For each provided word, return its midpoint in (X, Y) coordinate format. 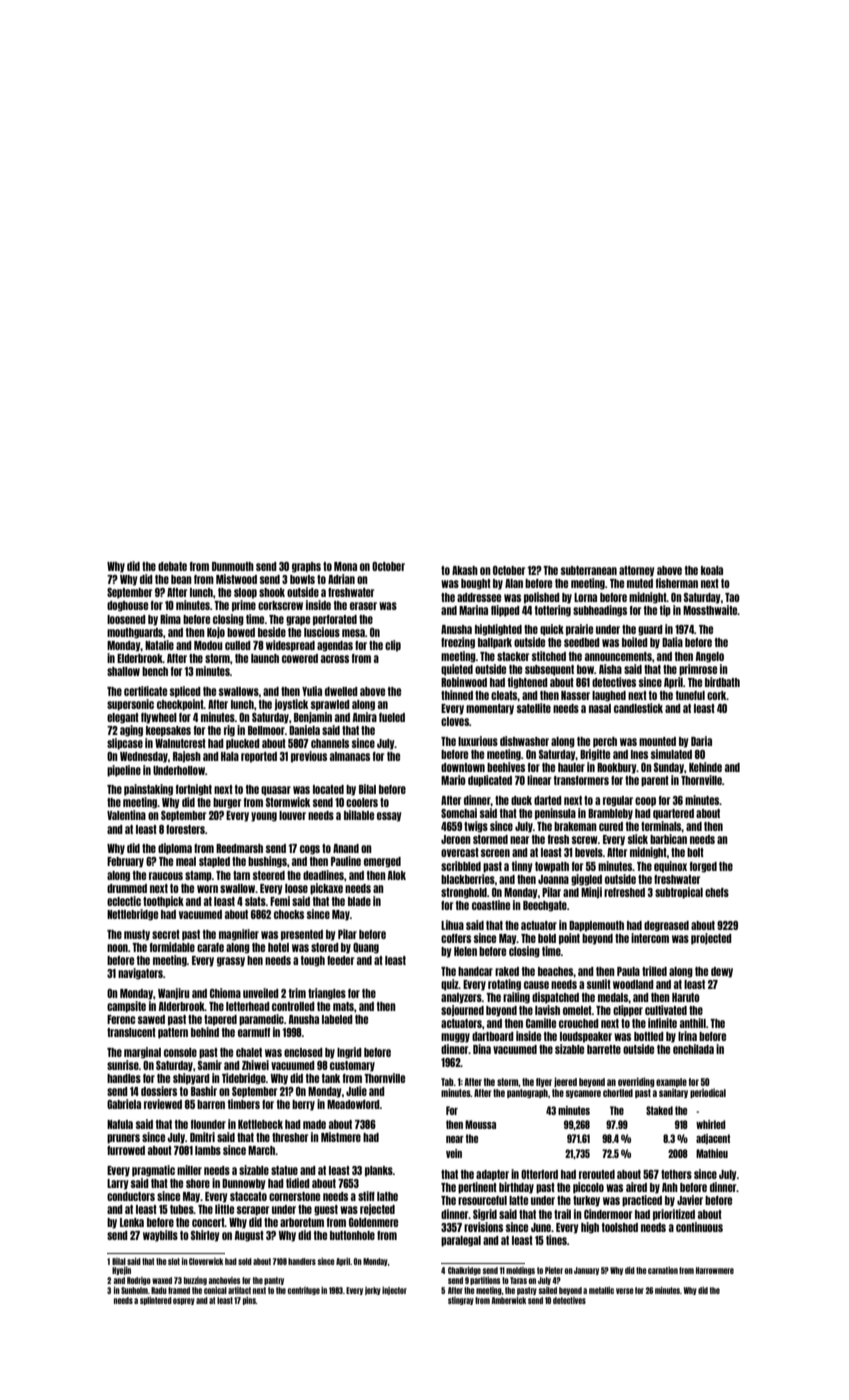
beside (272, 632)
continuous (699, 1227)
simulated (671, 754)
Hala (230, 756)
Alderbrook (182, 1006)
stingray (461, 1301)
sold (245, 1261)
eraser (363, 606)
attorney (637, 571)
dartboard (493, 1036)
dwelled (341, 691)
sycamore (583, 1094)
